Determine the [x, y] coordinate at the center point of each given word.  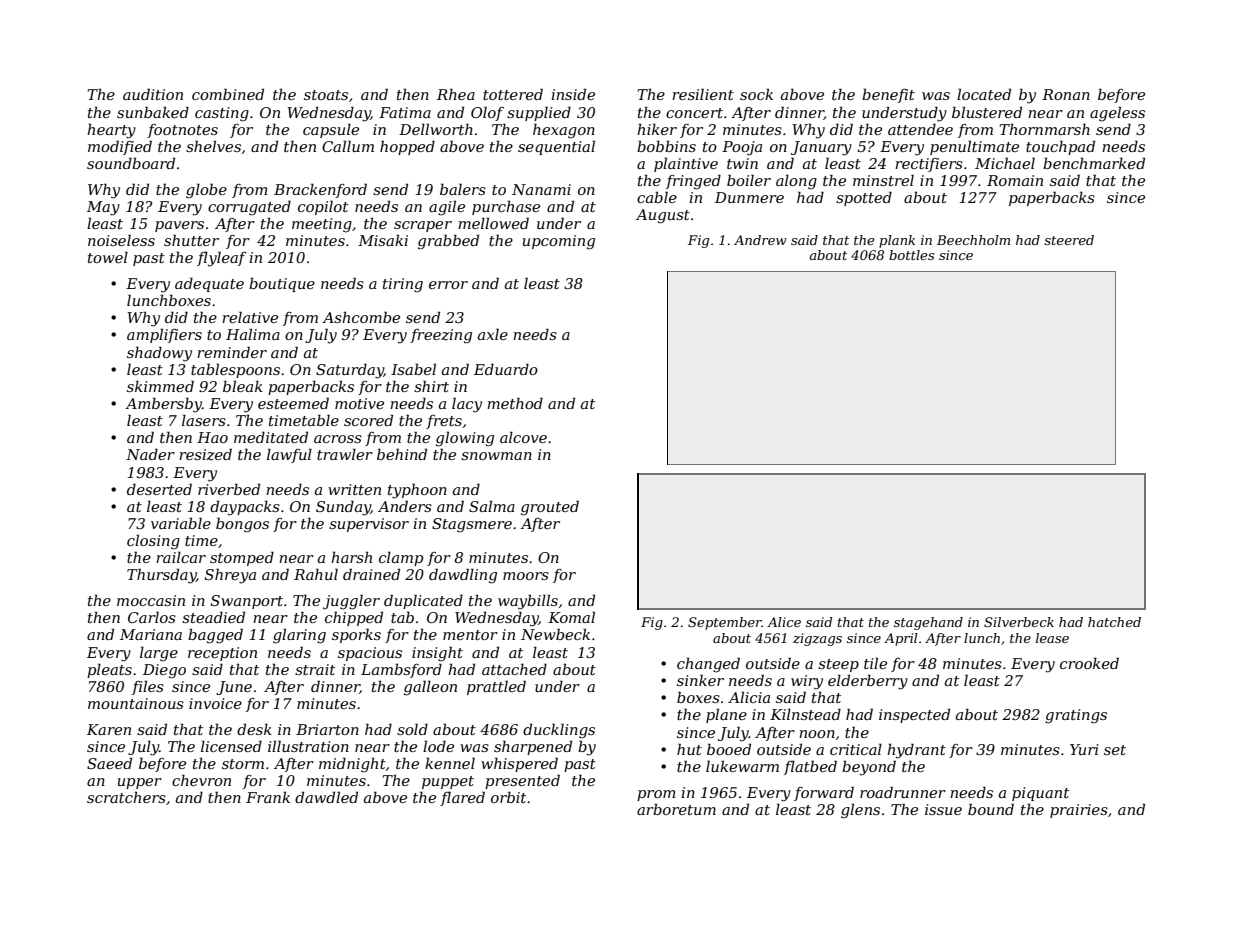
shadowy [159, 354]
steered [1069, 240]
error [448, 285]
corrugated [249, 208]
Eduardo [506, 369]
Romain [1015, 180]
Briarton [327, 729]
